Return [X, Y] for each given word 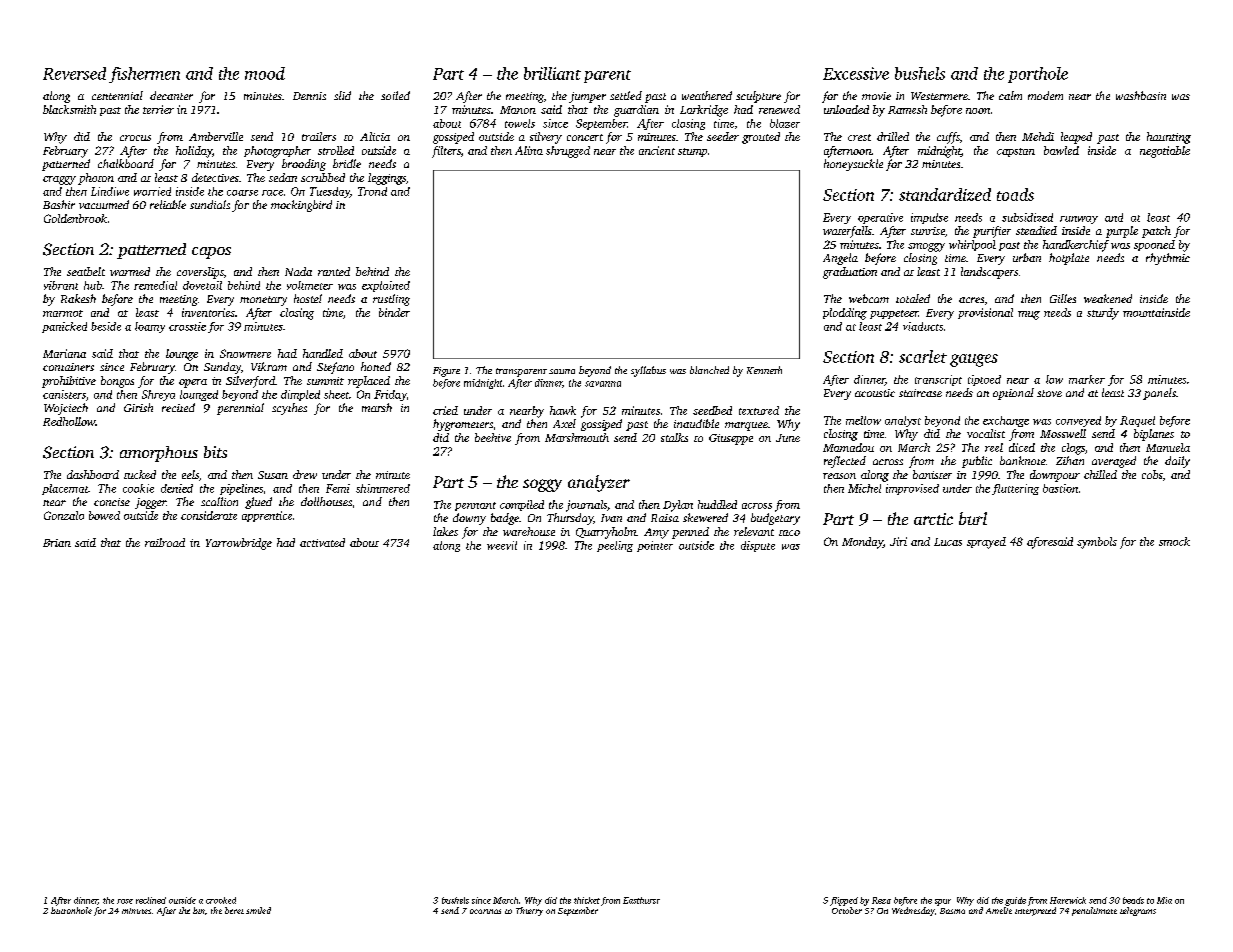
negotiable [1165, 152]
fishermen [144, 75]
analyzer [599, 483]
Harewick [1068, 900]
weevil [502, 545]
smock [1174, 541]
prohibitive [69, 382]
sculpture [758, 97]
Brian [57, 543]
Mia [1164, 900]
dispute [758, 546]
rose [125, 901]
